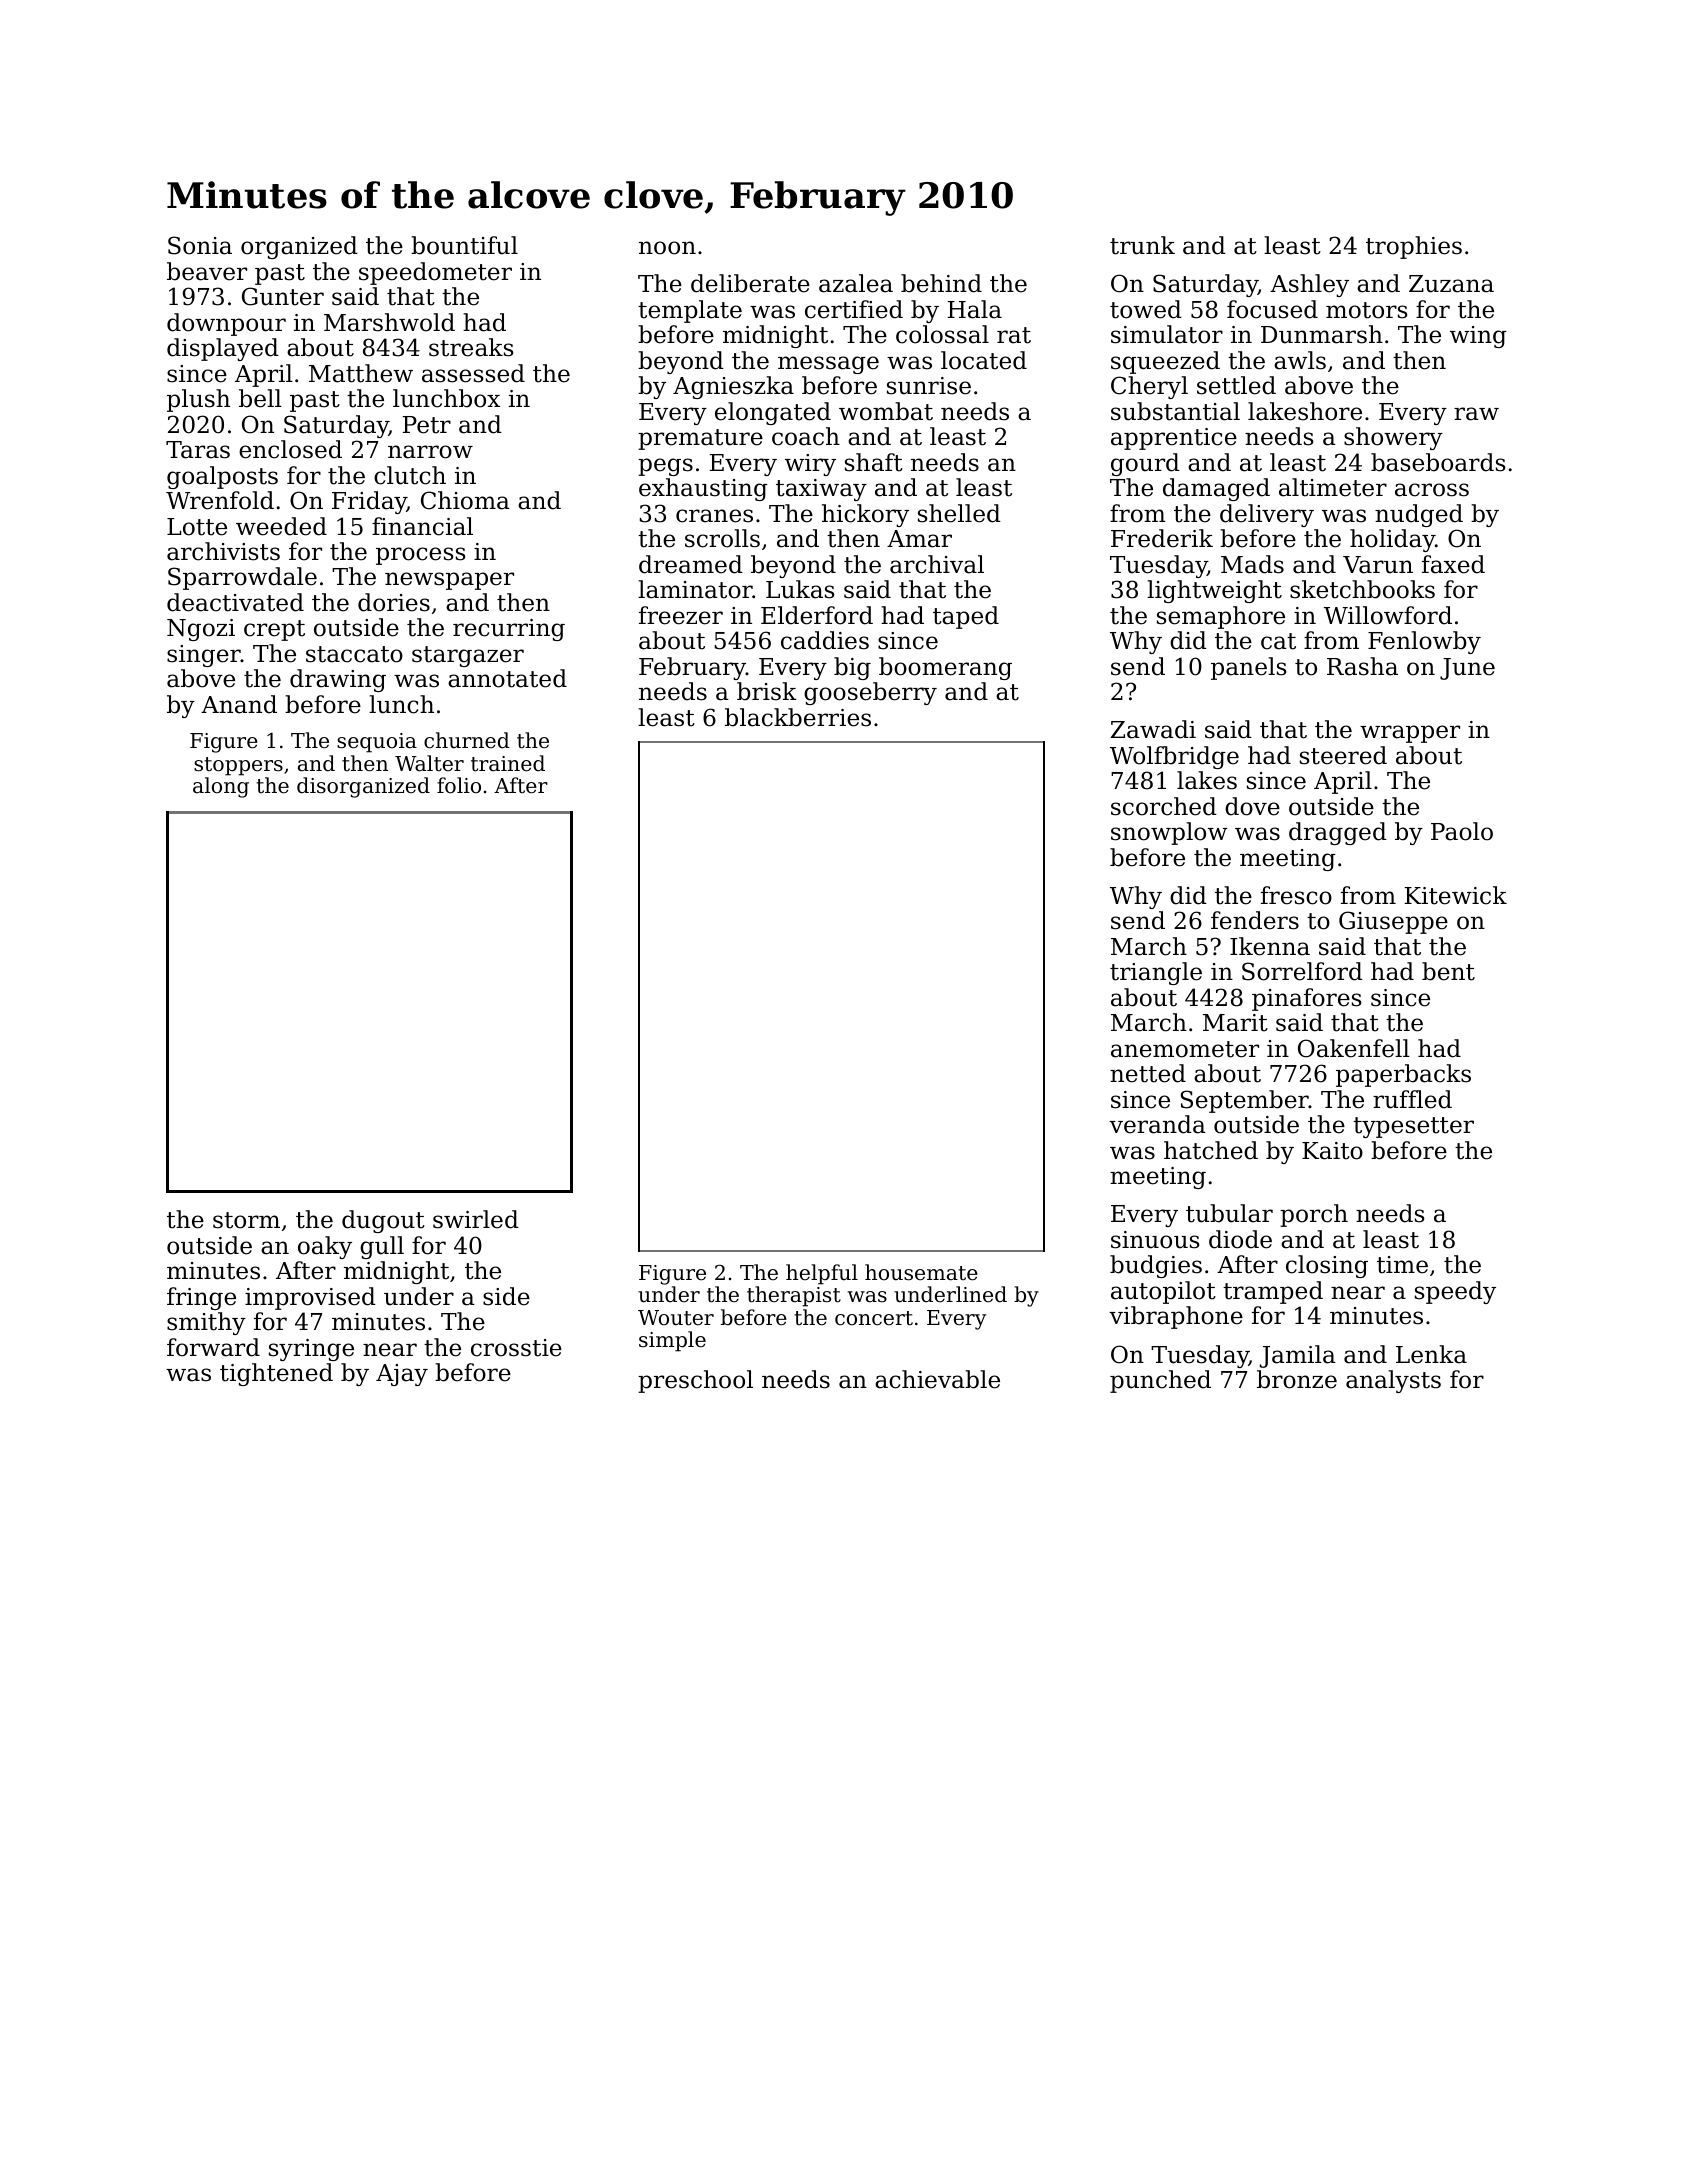 The height and width of the screenshot is (2178, 1683). Describe the element at coordinates (798, 717) in the screenshot. I see `blackberries` at that location.
